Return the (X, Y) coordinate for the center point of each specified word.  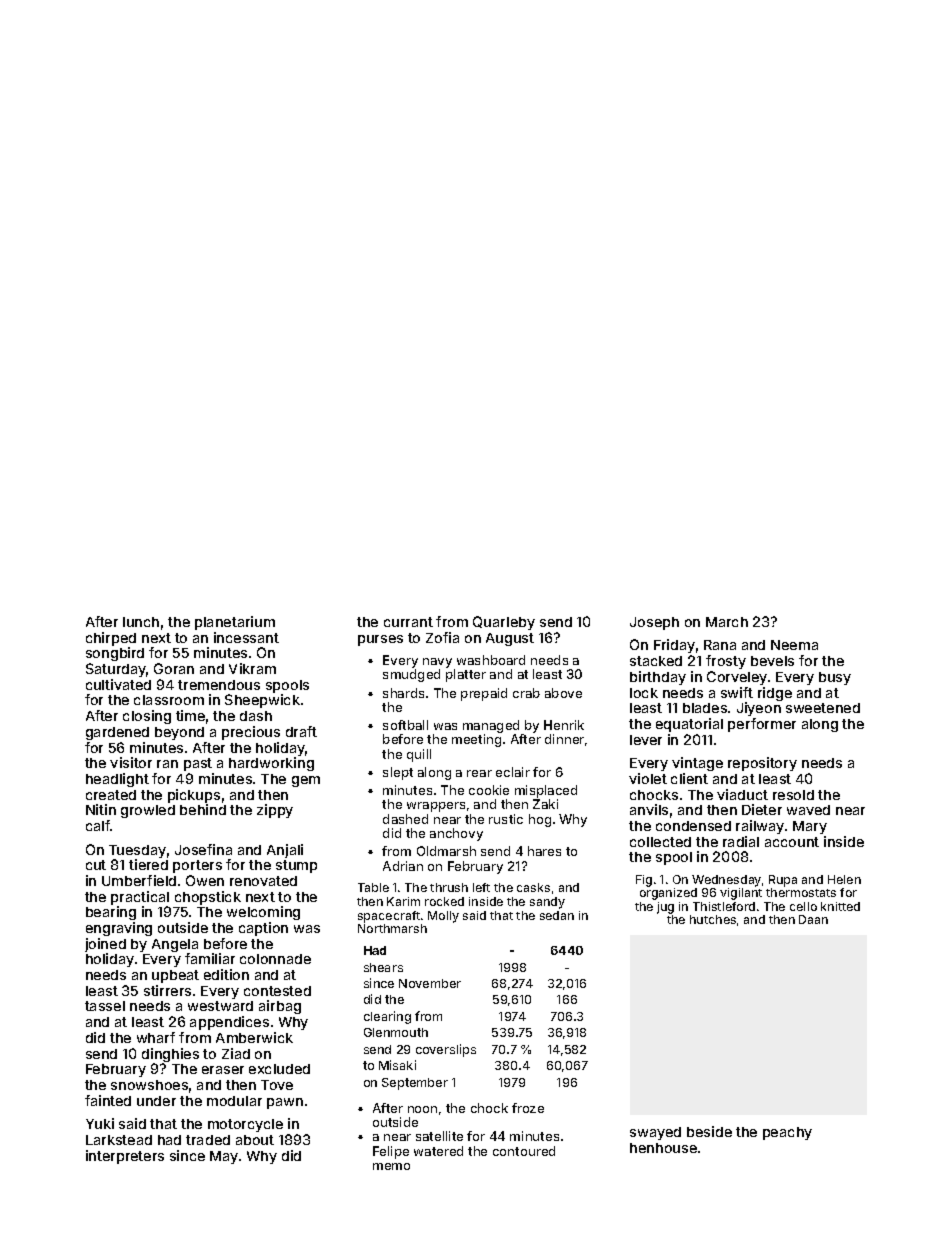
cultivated (118, 684)
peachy (787, 1133)
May (224, 1157)
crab (526, 693)
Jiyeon (759, 709)
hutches (713, 919)
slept (398, 773)
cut (96, 865)
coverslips (446, 1050)
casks (533, 887)
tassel (105, 1006)
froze (528, 1108)
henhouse (663, 1148)
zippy (275, 811)
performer (762, 725)
